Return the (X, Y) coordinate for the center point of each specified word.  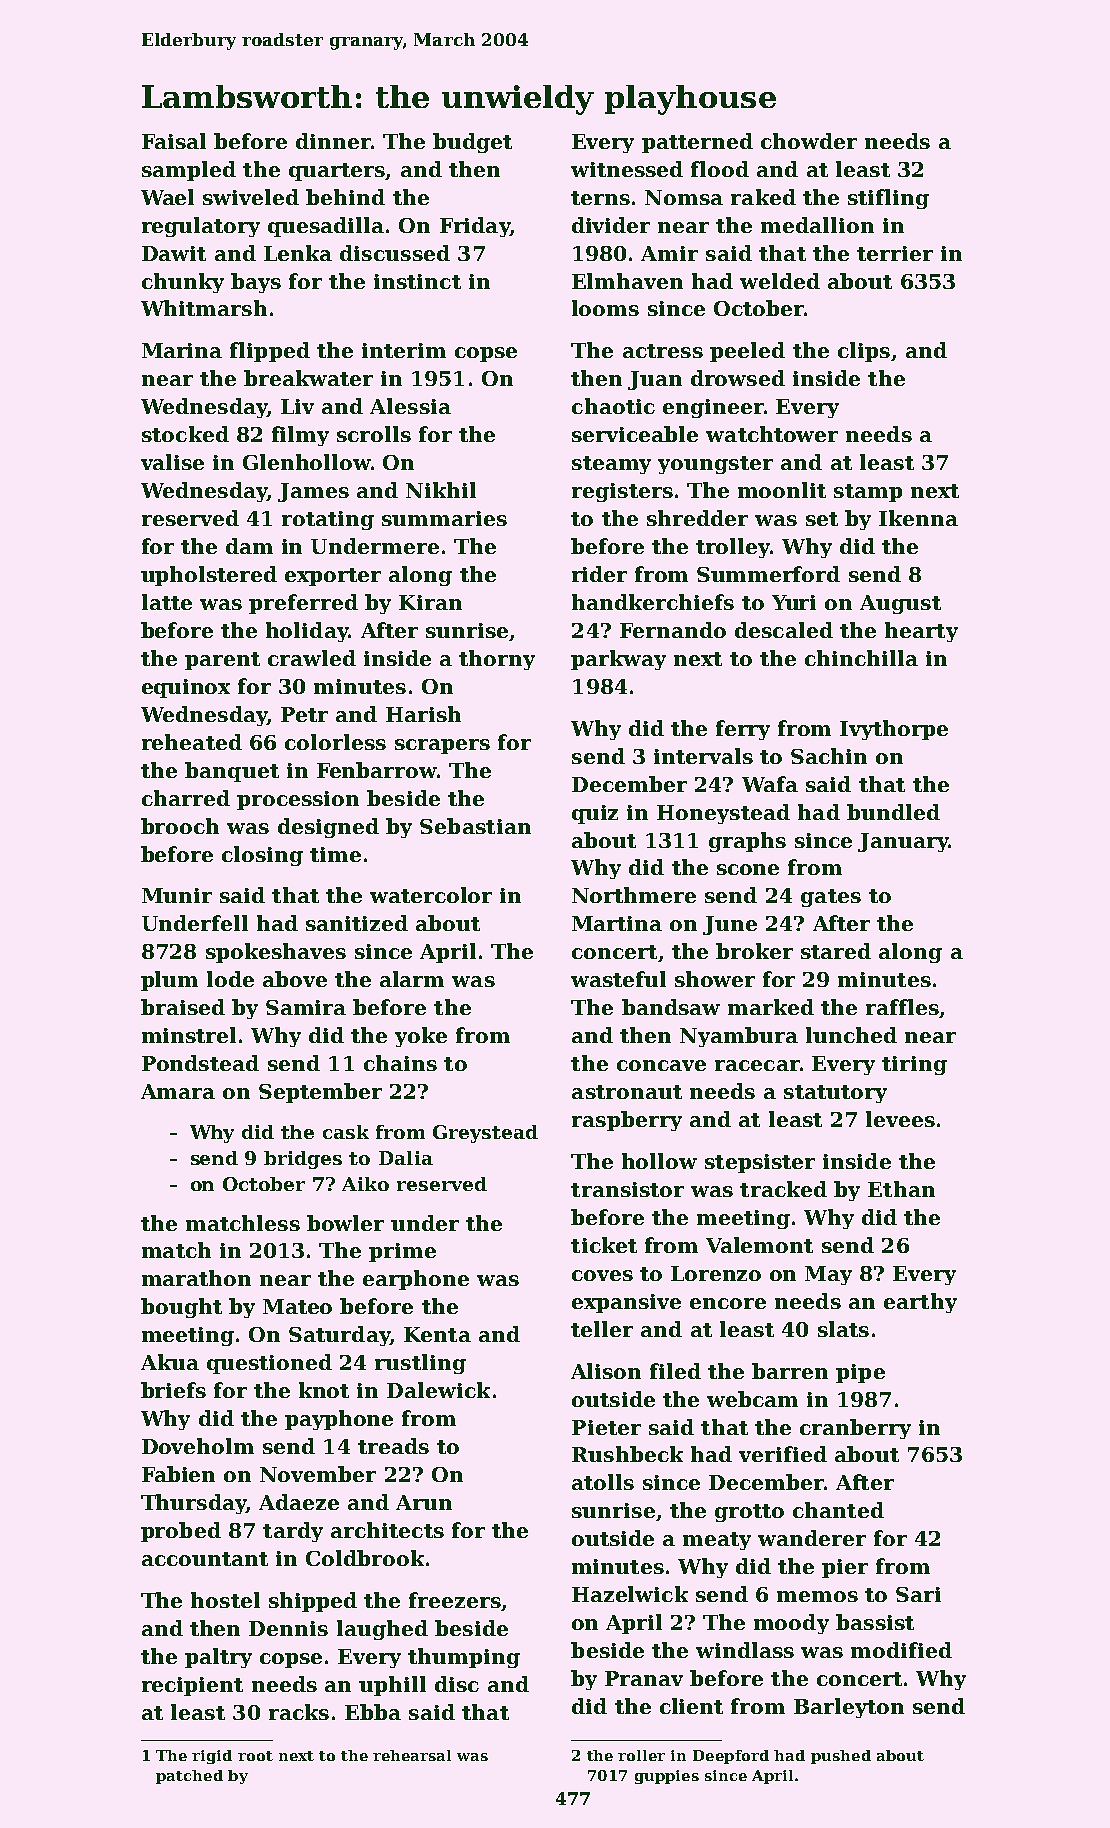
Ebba (373, 1712)
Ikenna (918, 518)
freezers (455, 1600)
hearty (921, 632)
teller (602, 1329)
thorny (497, 660)
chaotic (613, 406)
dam (249, 546)
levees (900, 1119)
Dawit (174, 253)
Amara (178, 1091)
